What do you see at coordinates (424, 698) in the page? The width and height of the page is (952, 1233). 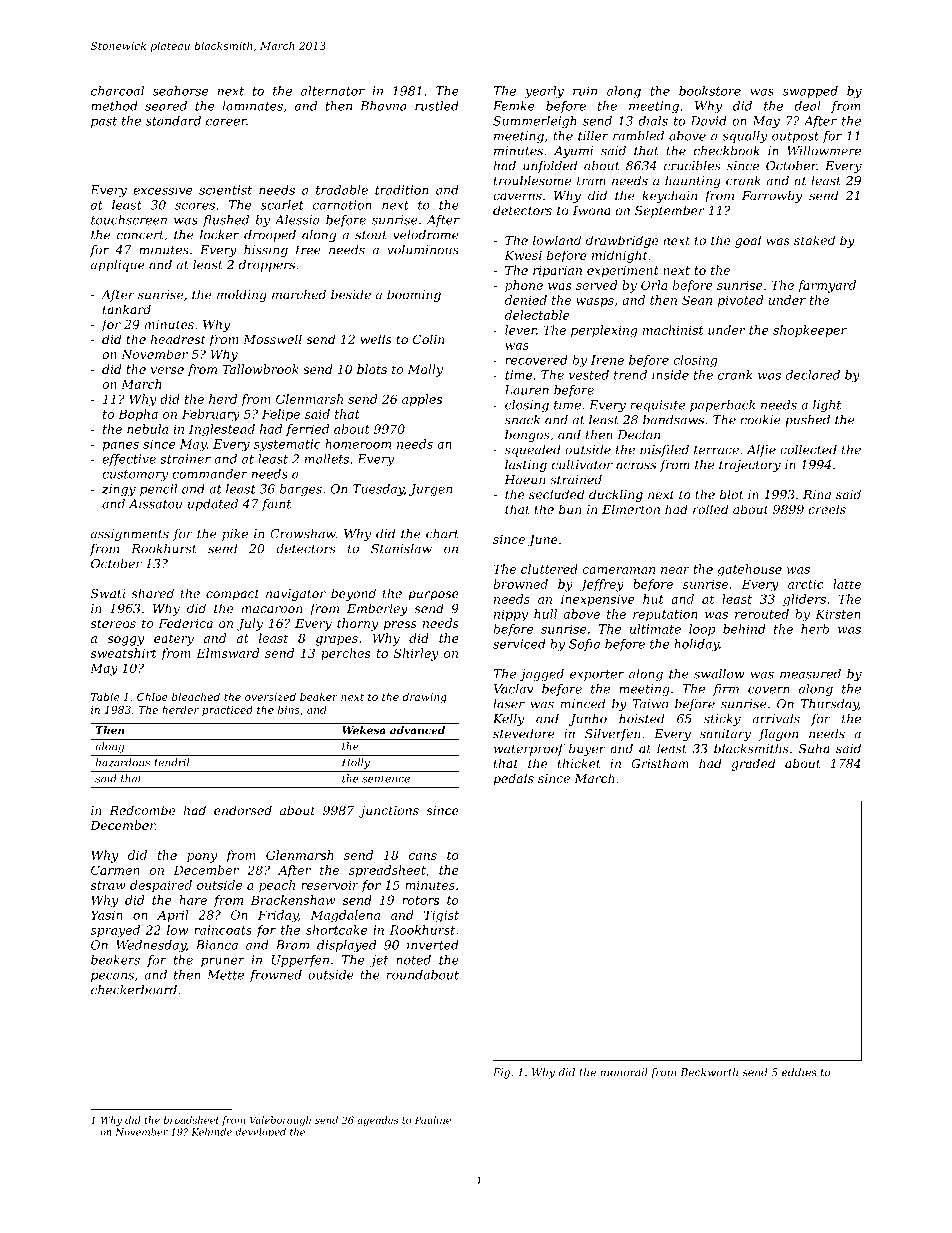 I see `drawing` at bounding box center [424, 698].
